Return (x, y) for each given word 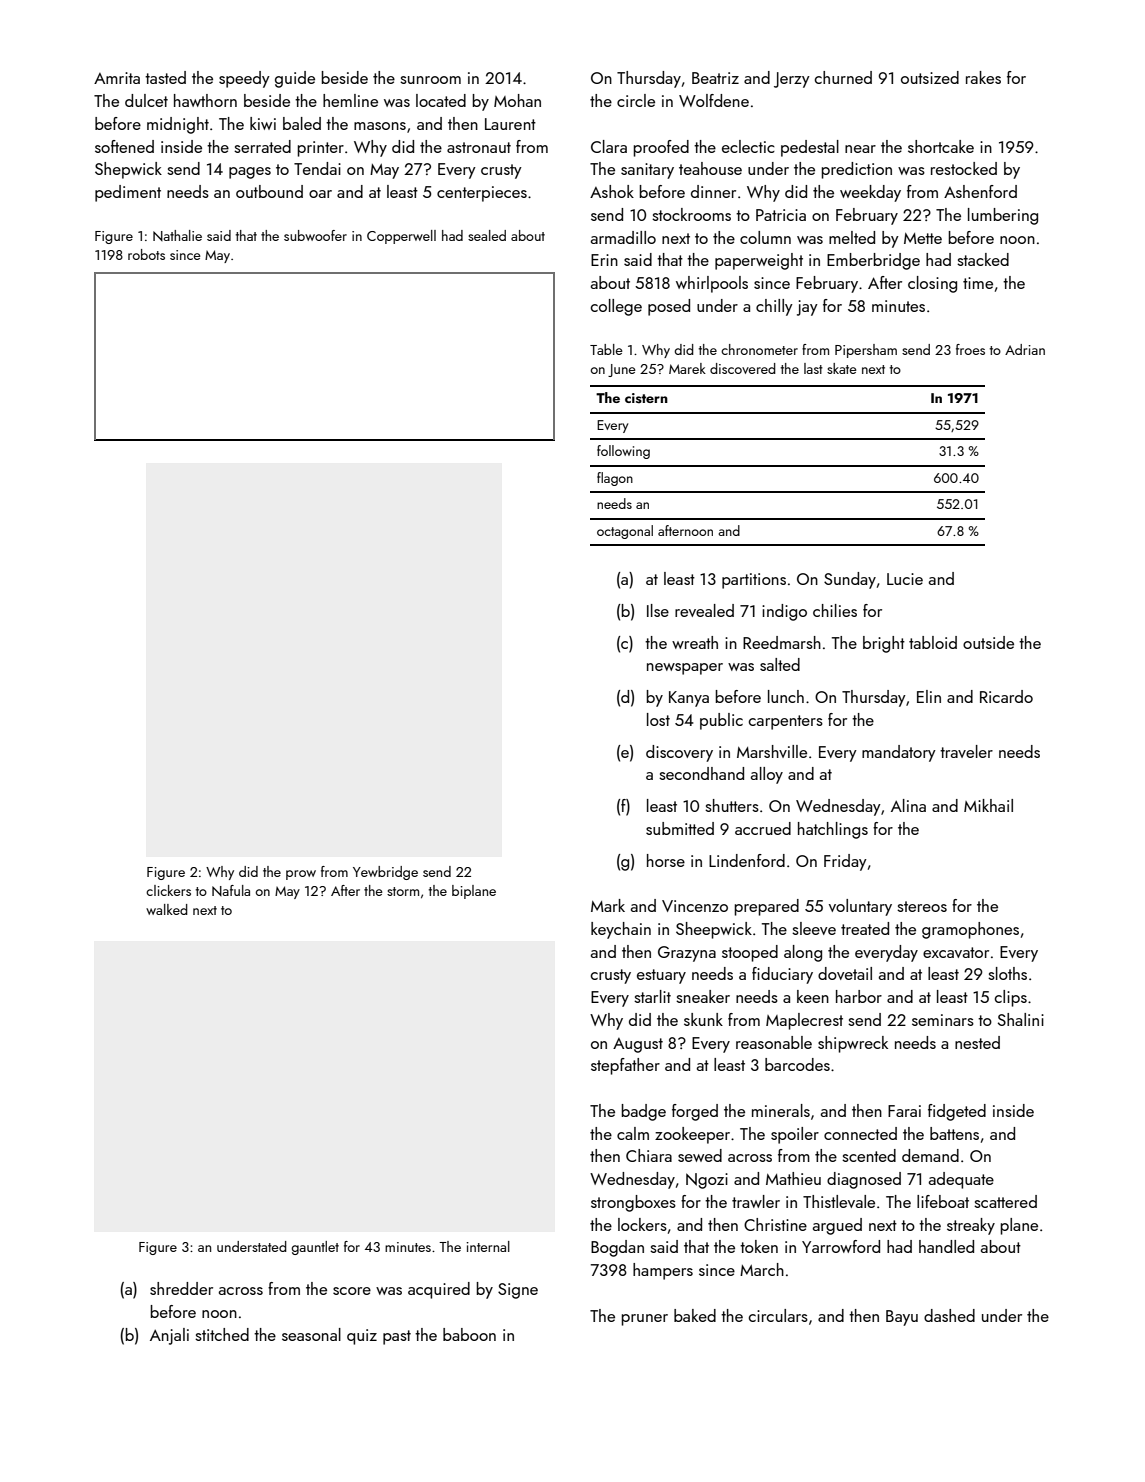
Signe (518, 1291)
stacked (983, 259)
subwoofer (315, 235)
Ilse (658, 610)
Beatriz (715, 78)
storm (403, 891)
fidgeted (957, 1112)
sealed (487, 235)
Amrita (117, 78)
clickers (168, 890)
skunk (703, 1019)
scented (869, 1155)
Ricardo (1006, 696)
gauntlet (315, 1248)
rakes (983, 77)
